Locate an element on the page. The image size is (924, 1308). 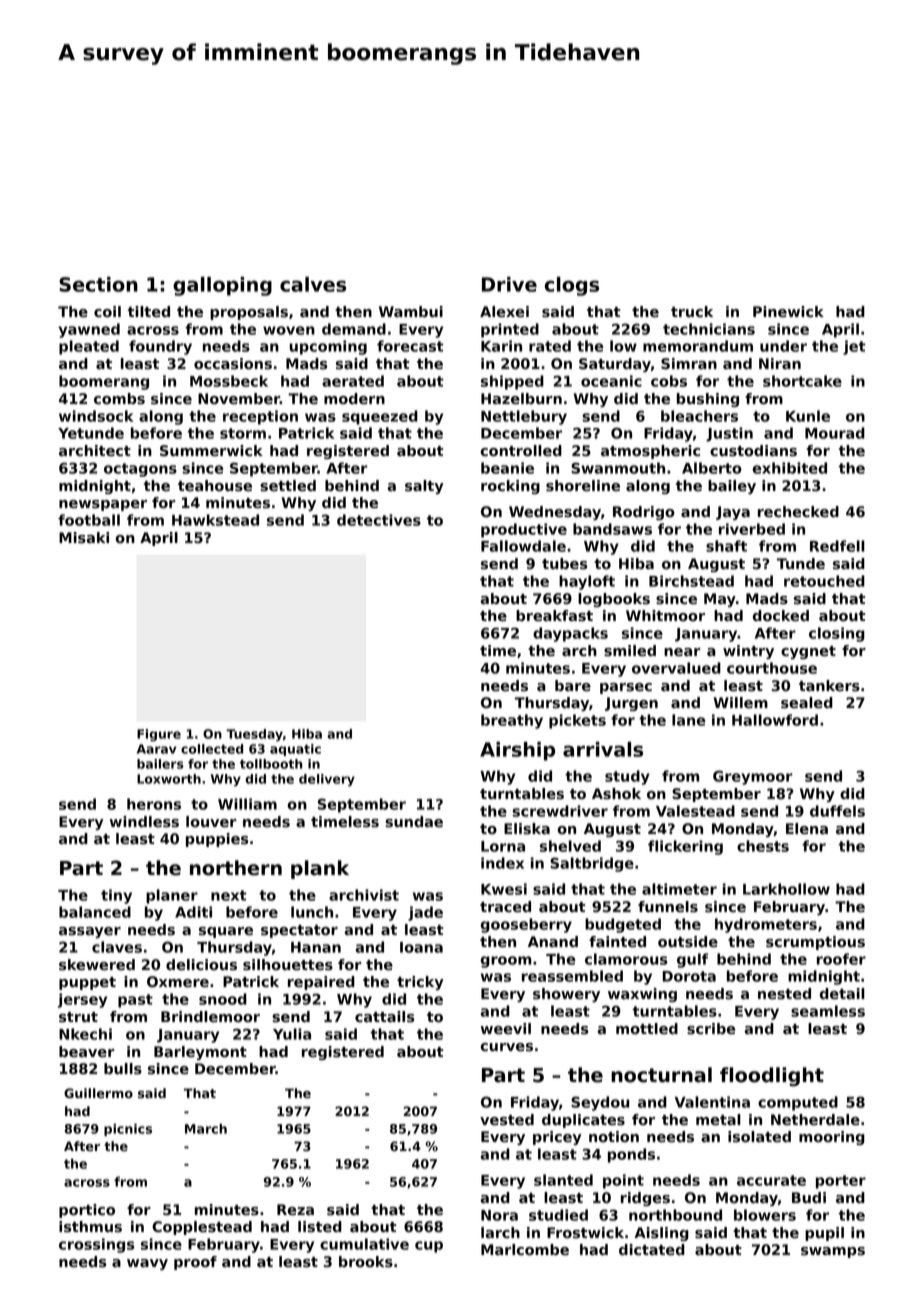
Alexei is located at coordinates (504, 311).
